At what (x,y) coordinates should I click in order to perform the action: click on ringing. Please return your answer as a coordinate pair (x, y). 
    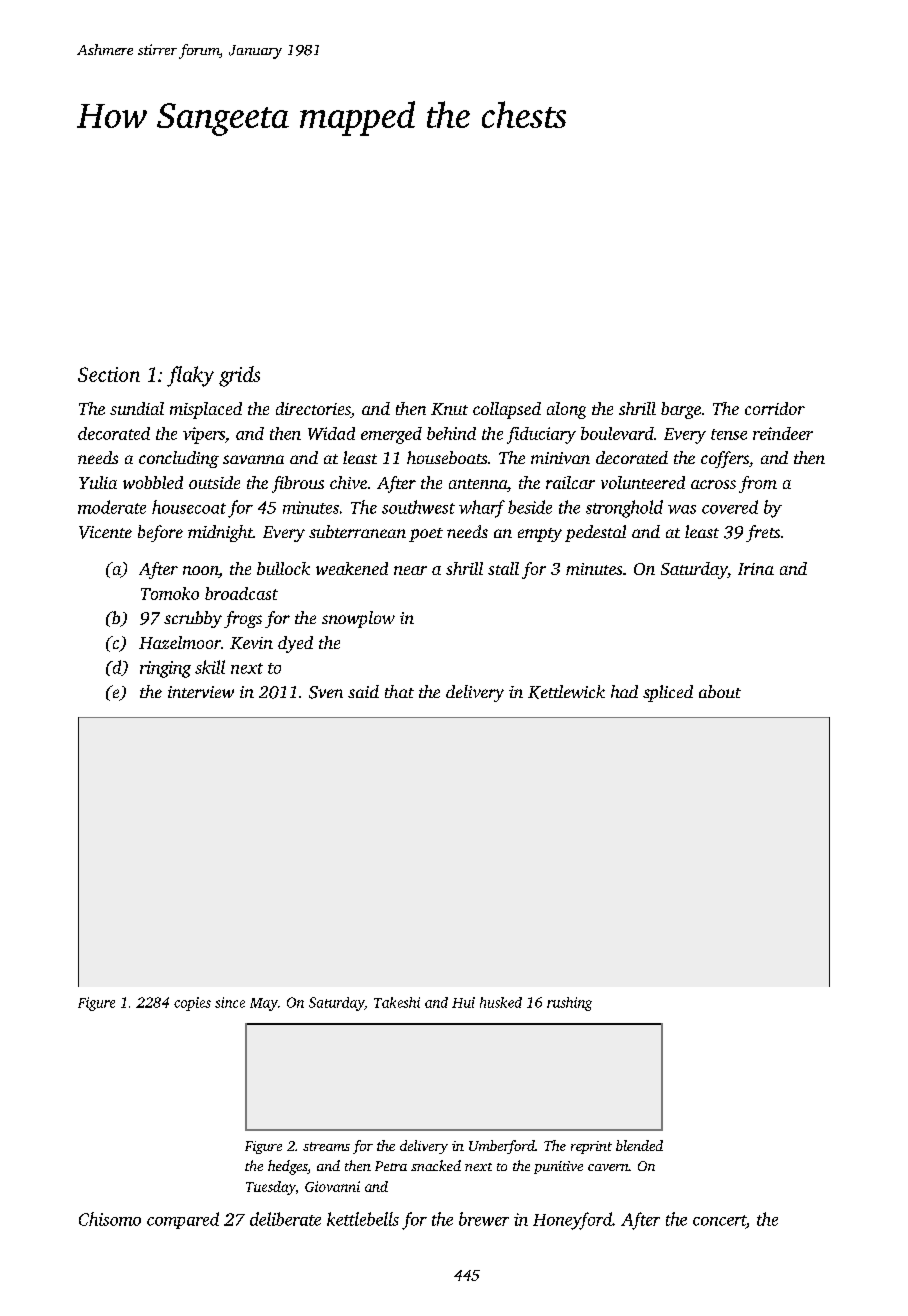
    Looking at the image, I should click on (165, 669).
